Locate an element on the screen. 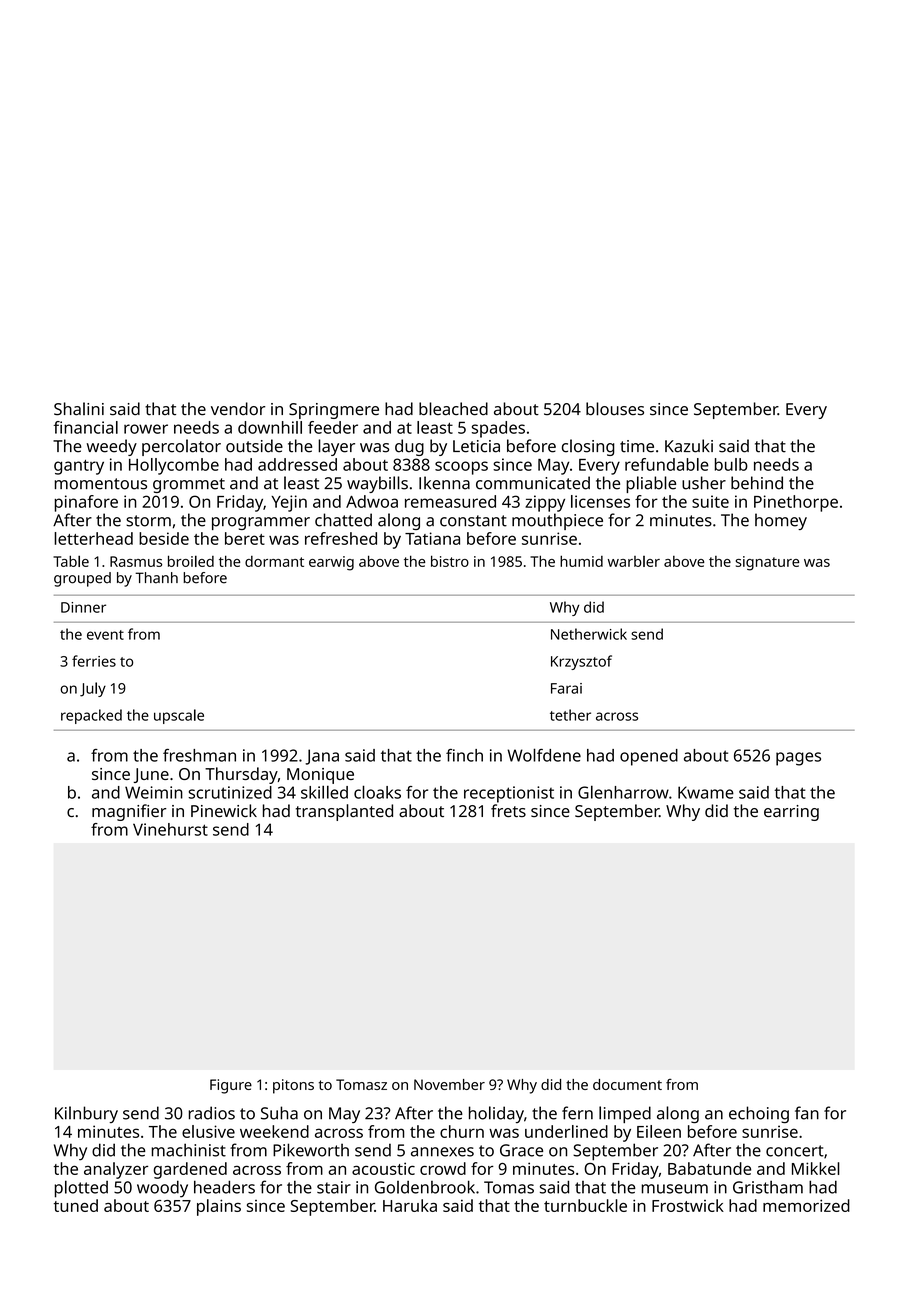  Figure is located at coordinates (231, 1086).
